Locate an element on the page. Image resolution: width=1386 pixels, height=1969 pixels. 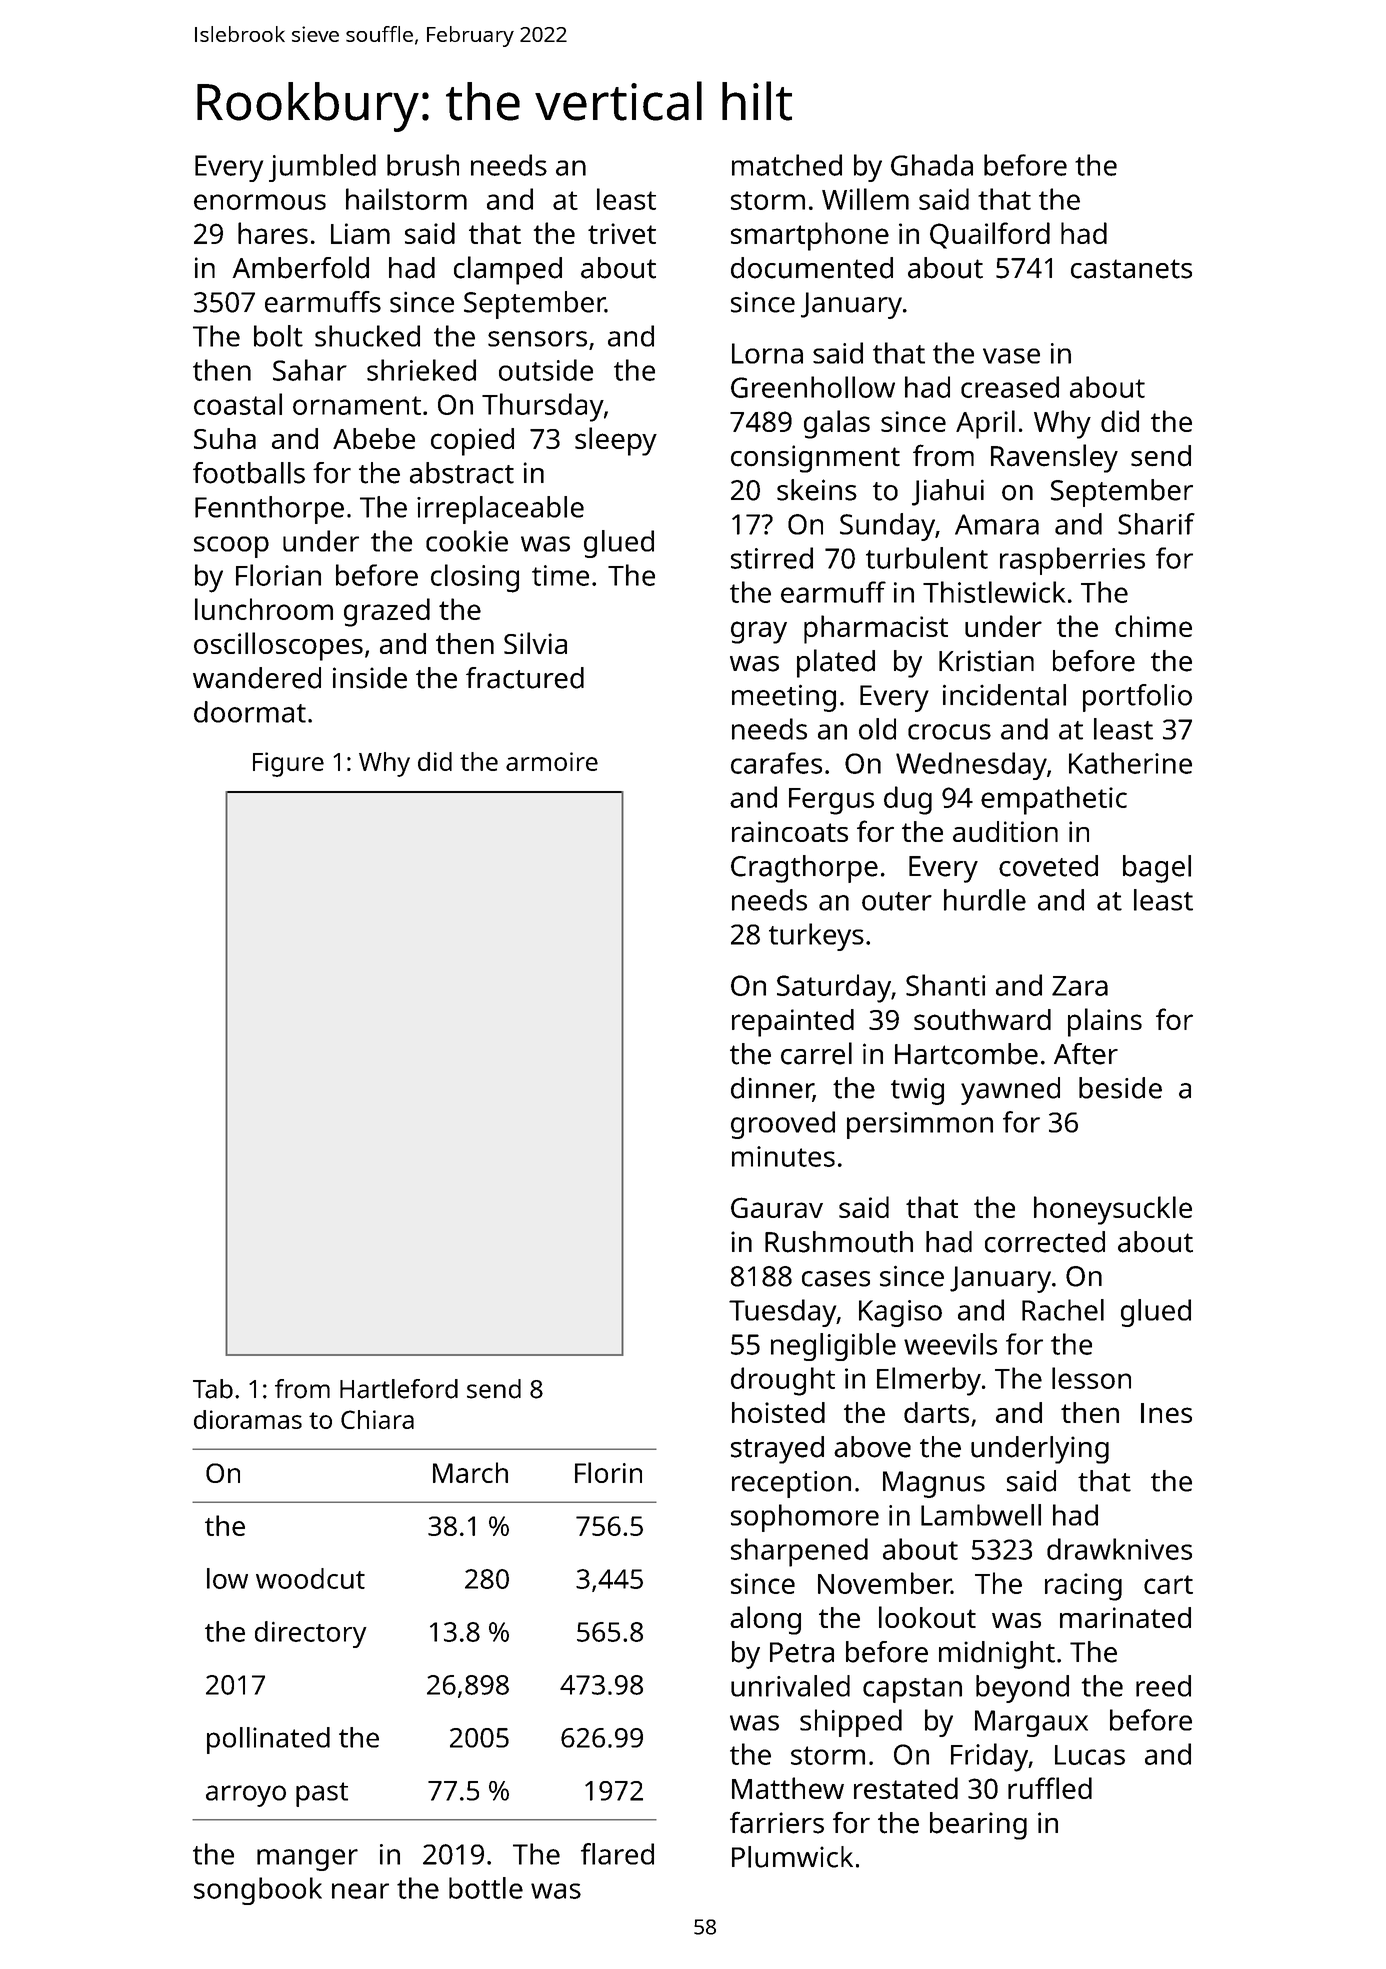
past is located at coordinates (322, 1794).
